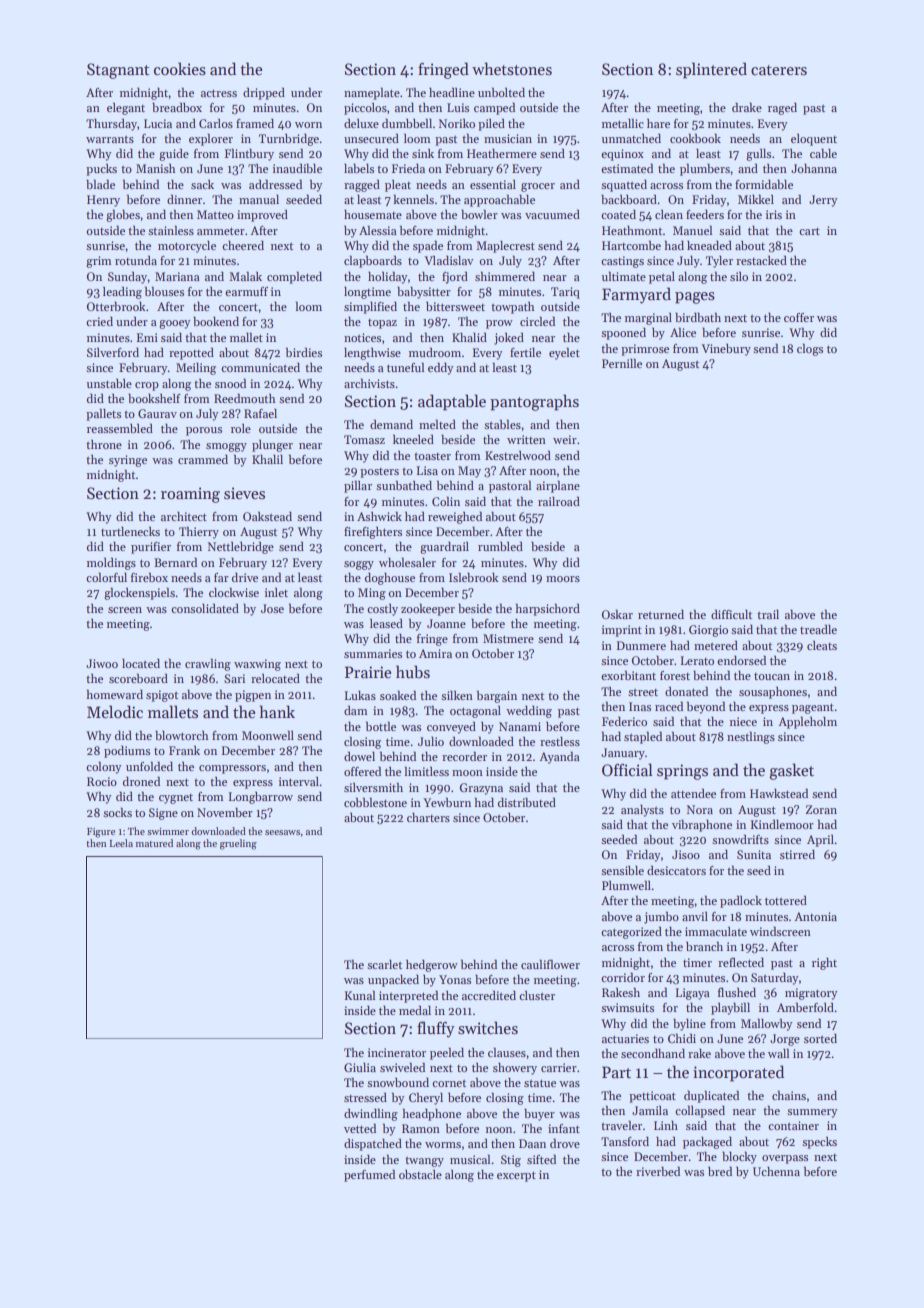 Image resolution: width=924 pixels, height=1308 pixels. I want to click on clogs, so click(810, 349).
